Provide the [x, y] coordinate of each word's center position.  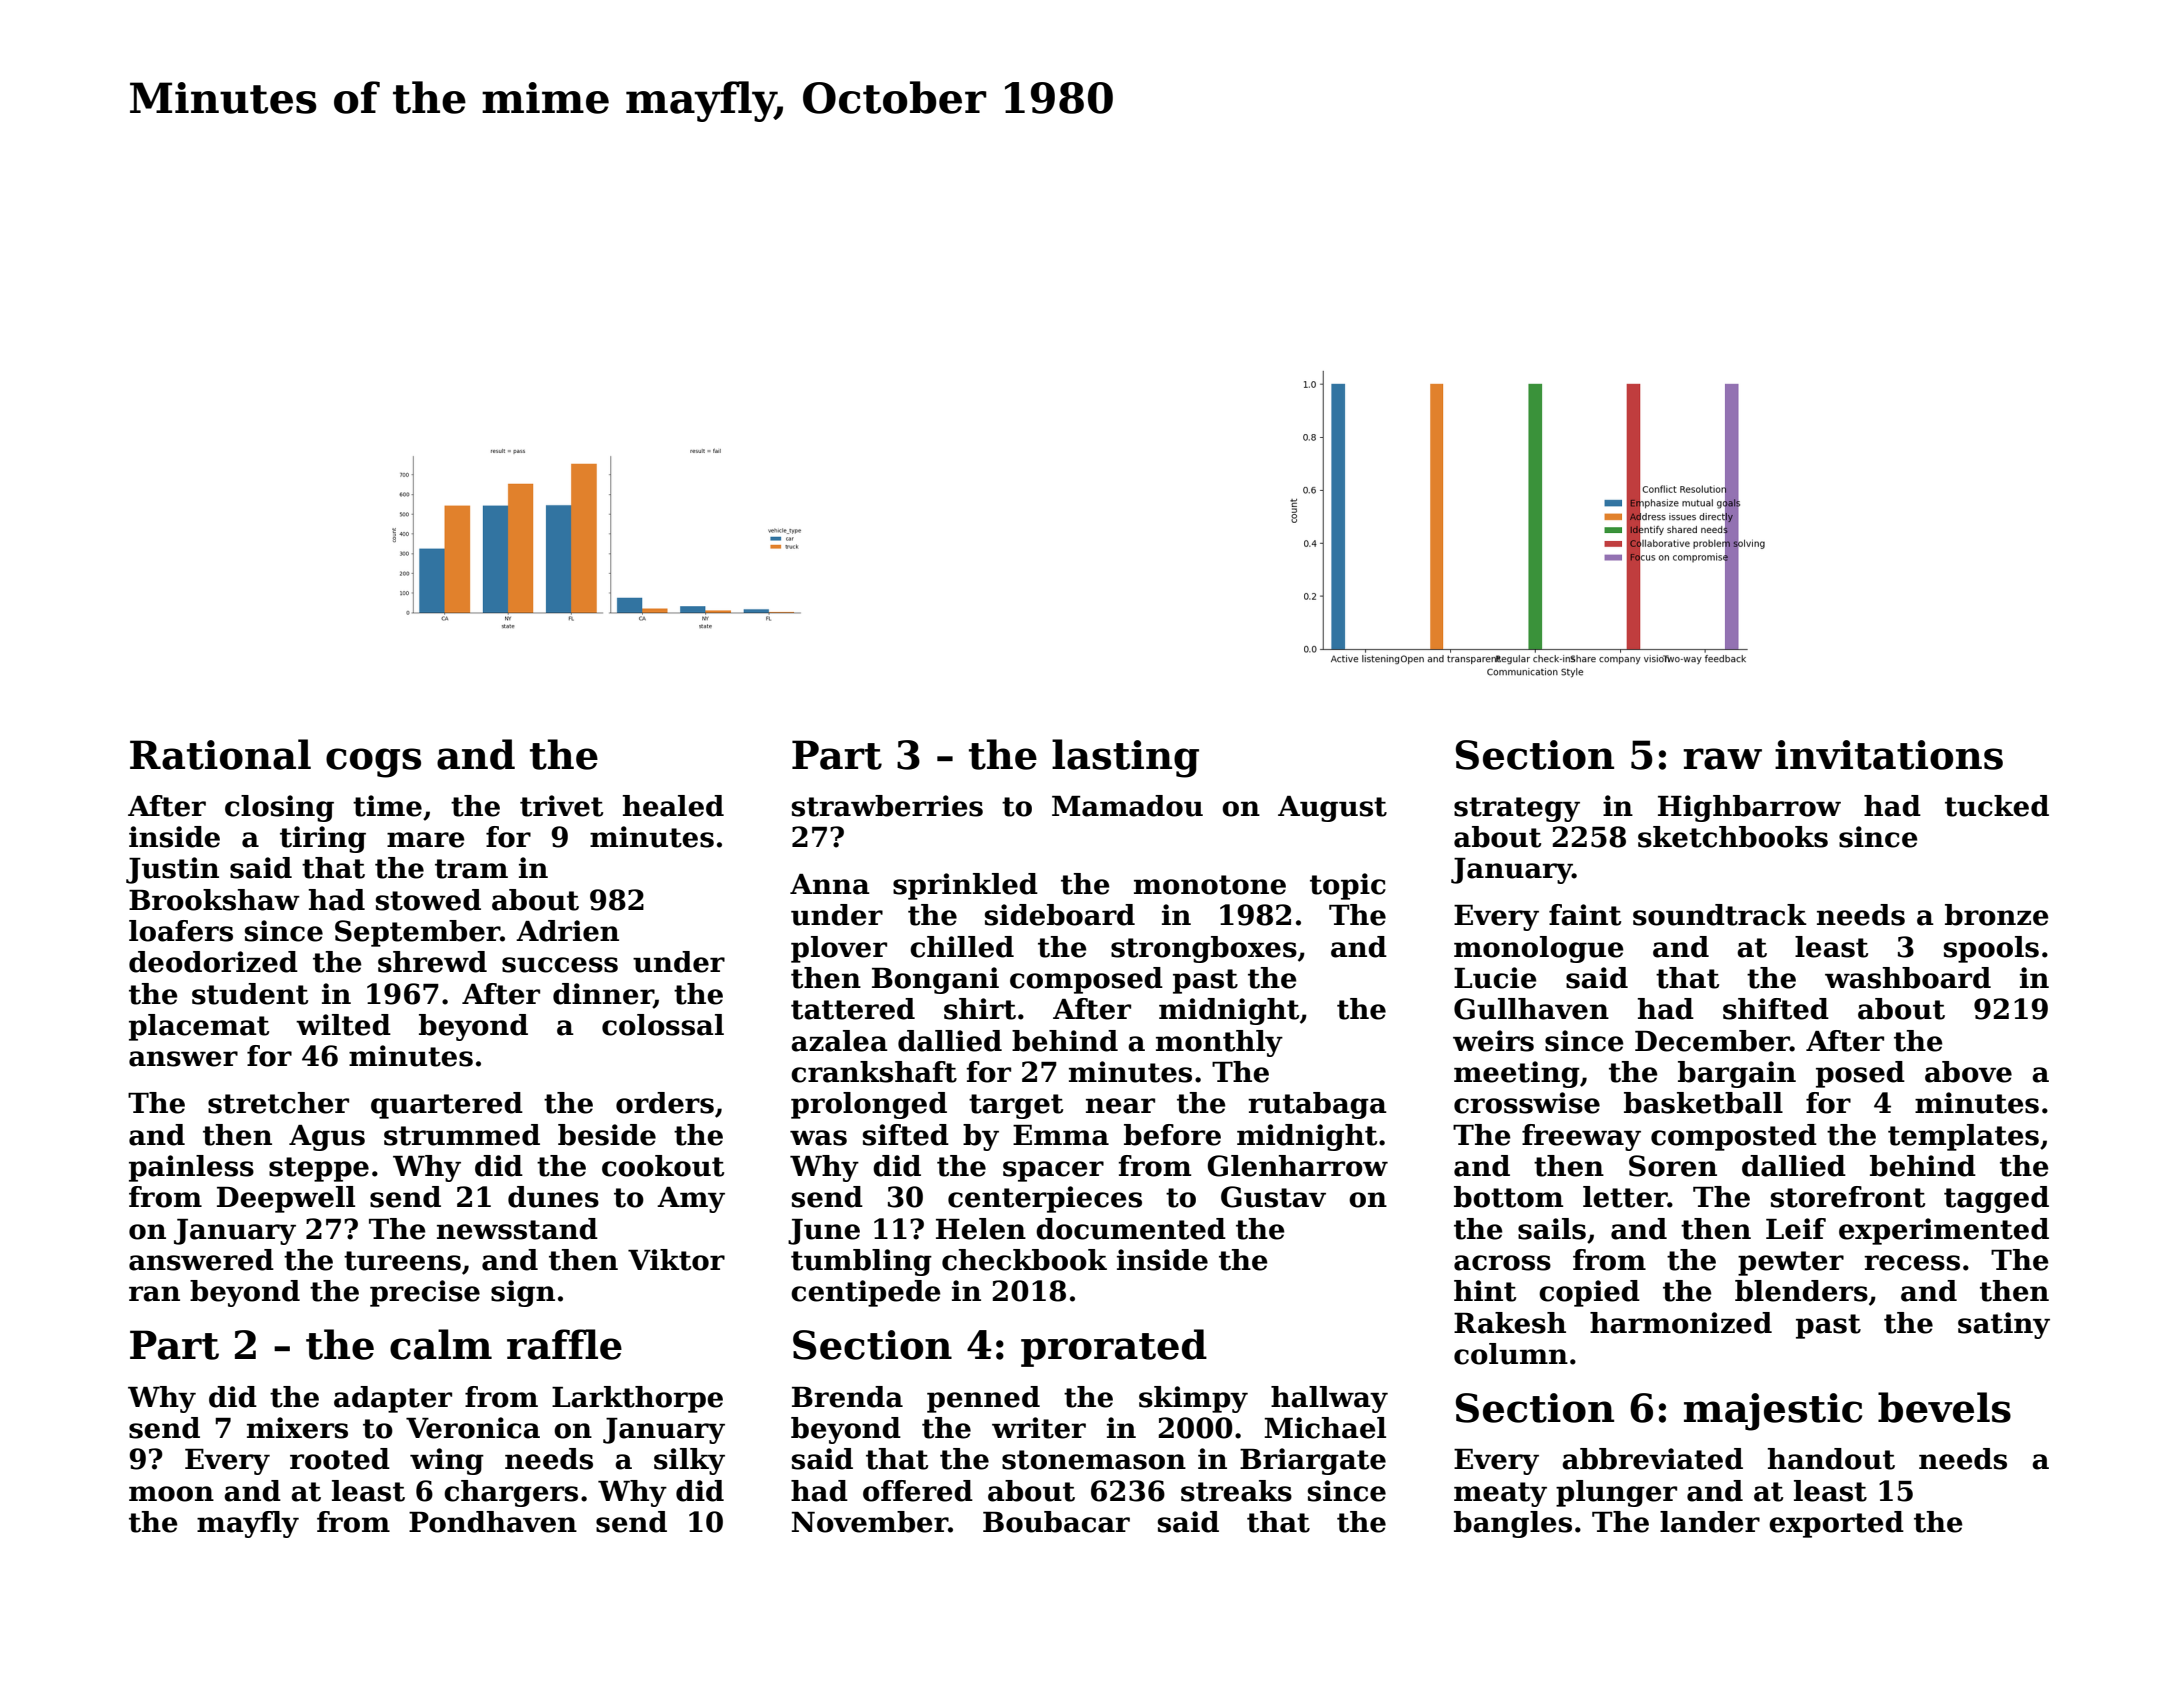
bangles [1513, 1524]
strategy [1517, 809]
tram [471, 869]
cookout [663, 1166]
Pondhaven [493, 1522]
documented [1131, 1229]
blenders [1801, 1291]
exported [1836, 1524]
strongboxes [1204, 949]
